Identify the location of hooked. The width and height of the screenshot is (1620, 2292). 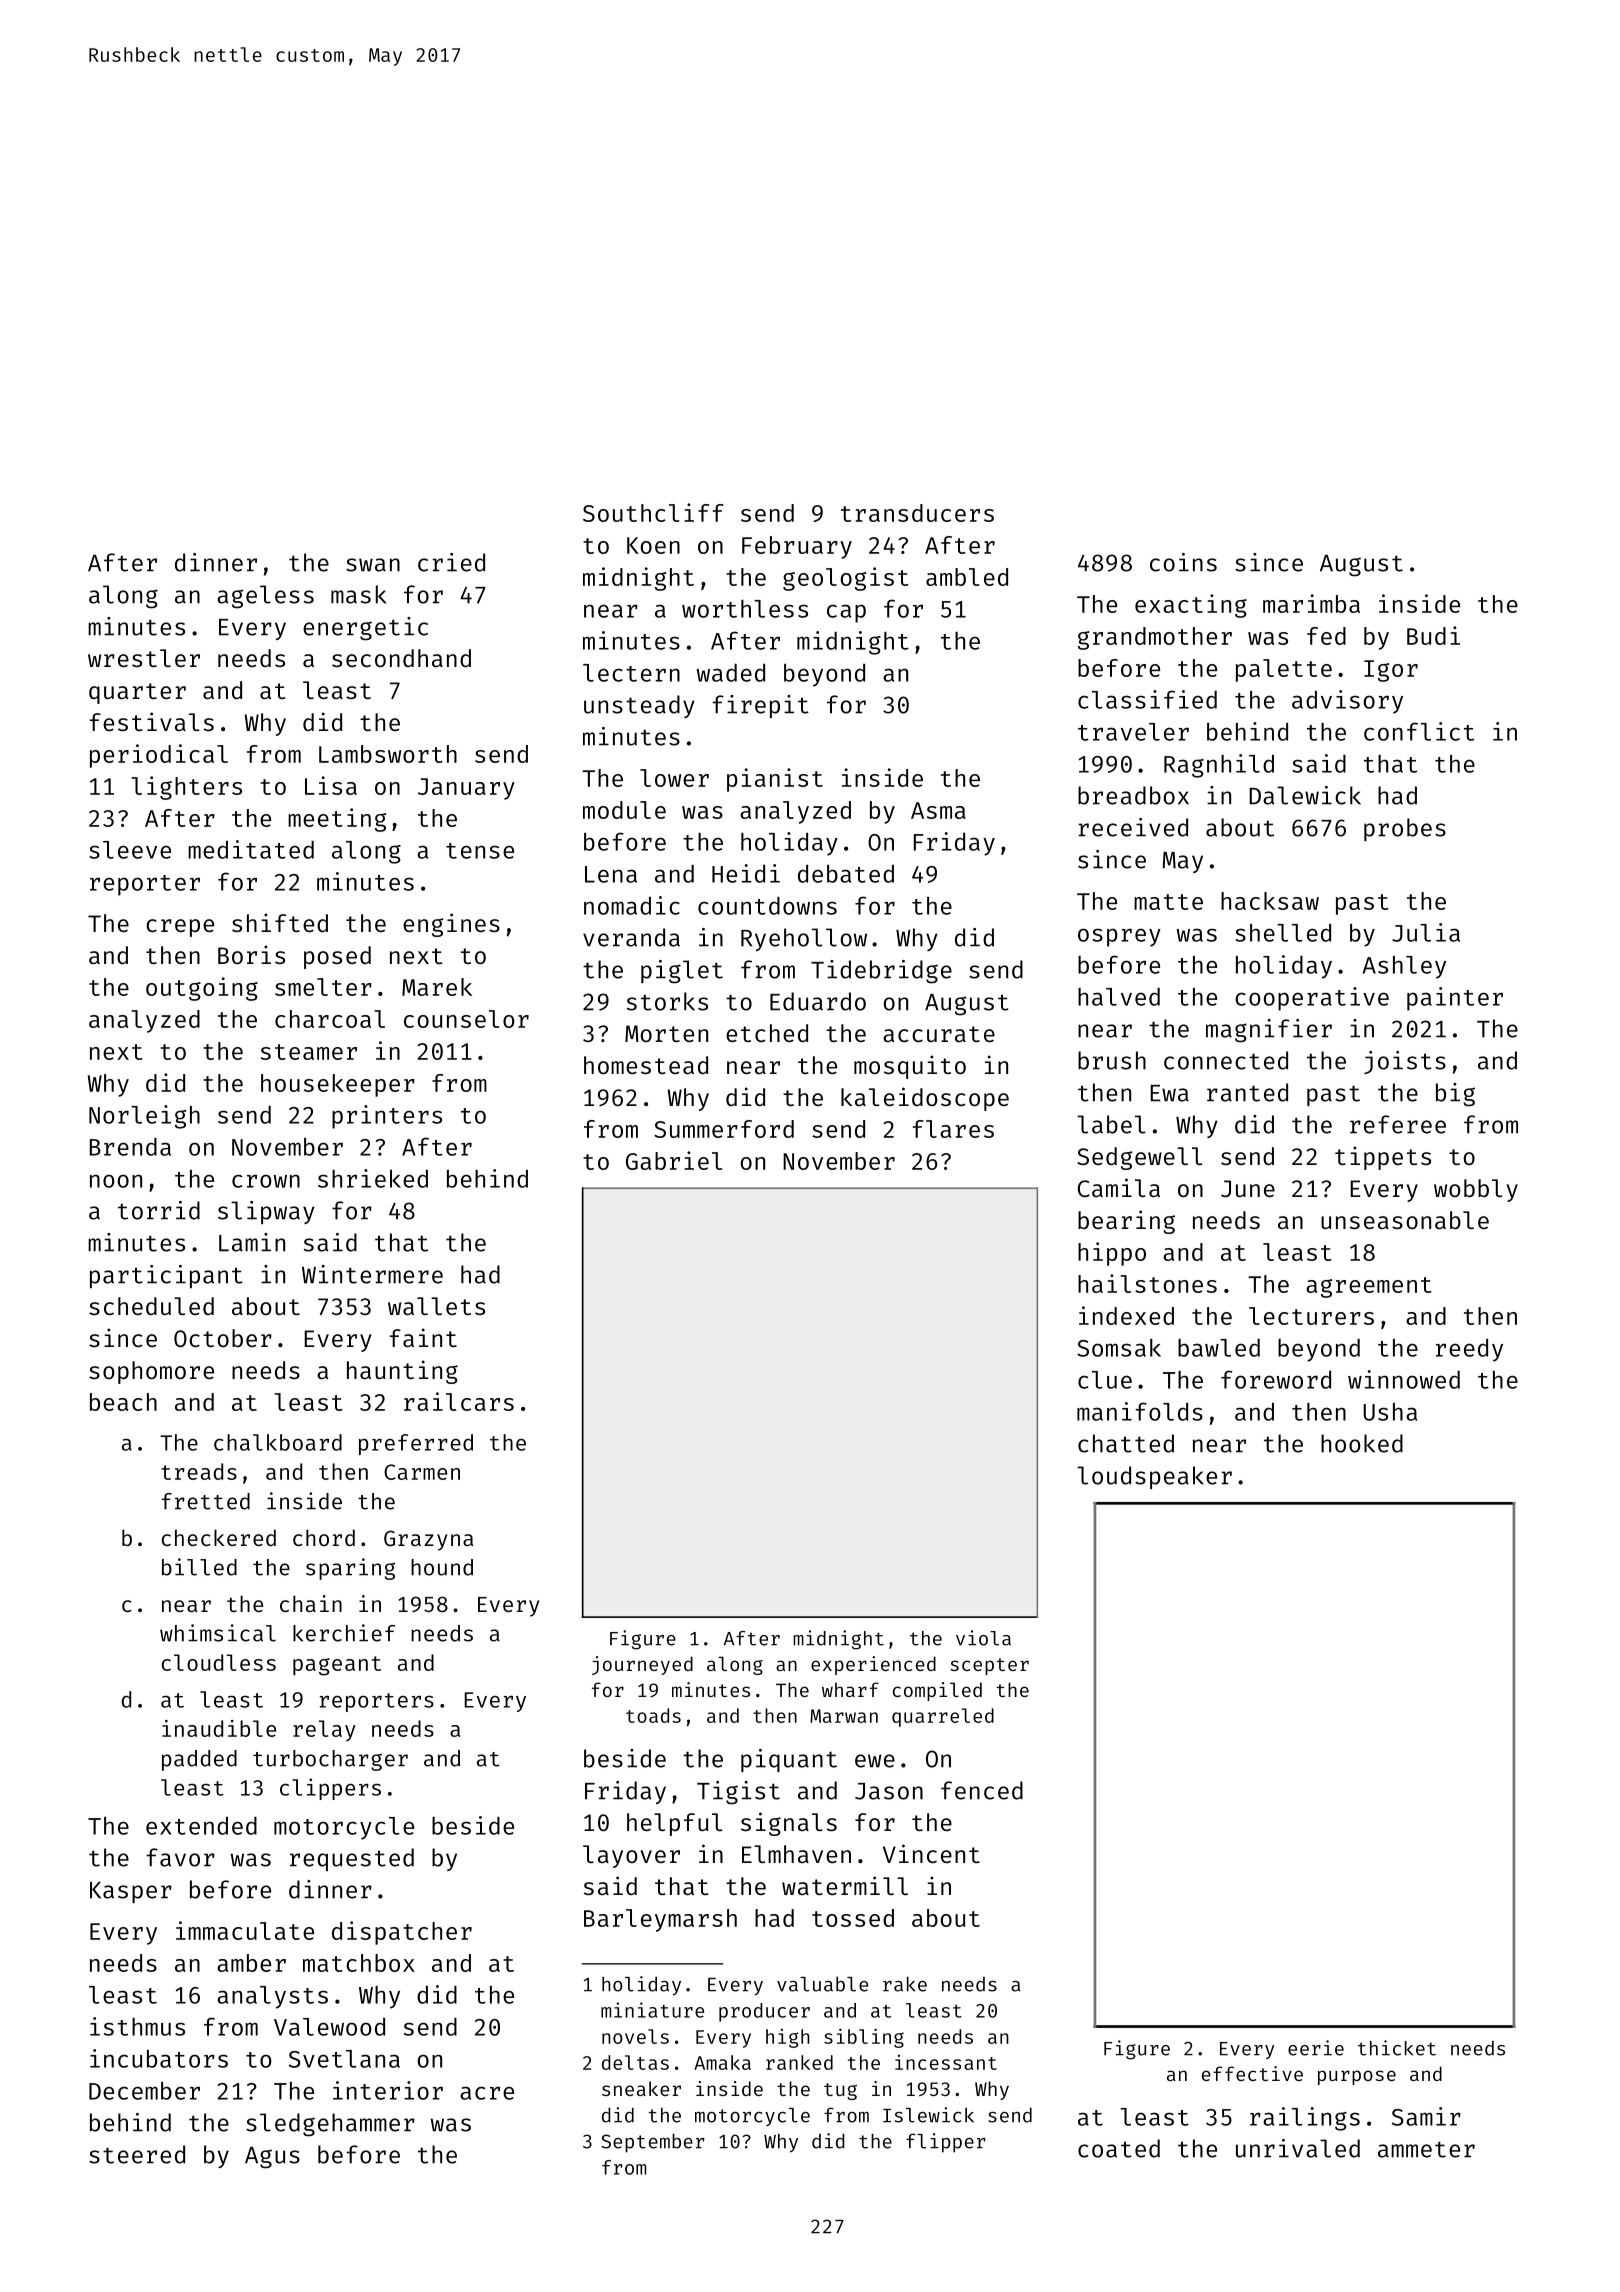
(1362, 1443).
